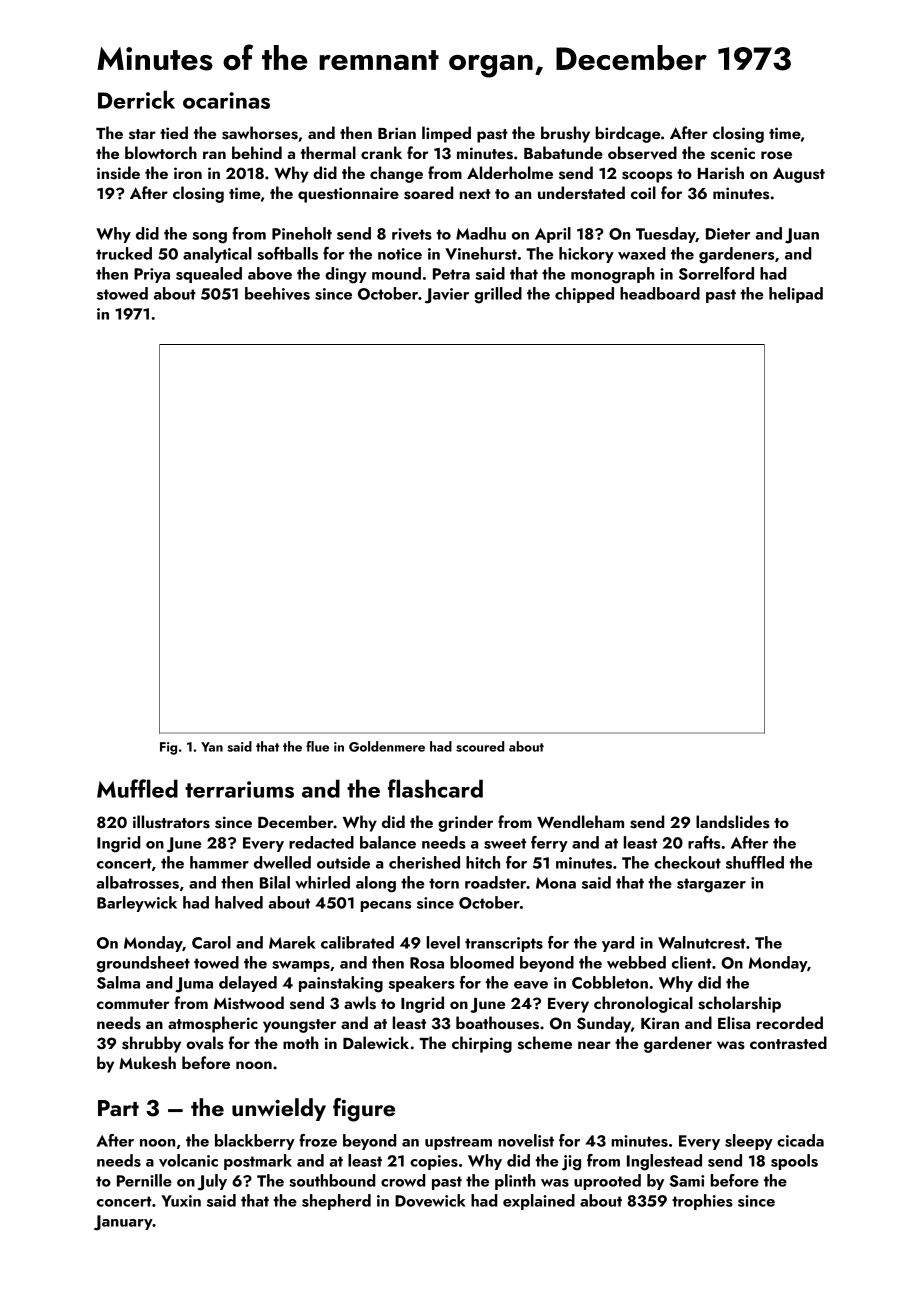  I want to click on scenic, so click(732, 153).
